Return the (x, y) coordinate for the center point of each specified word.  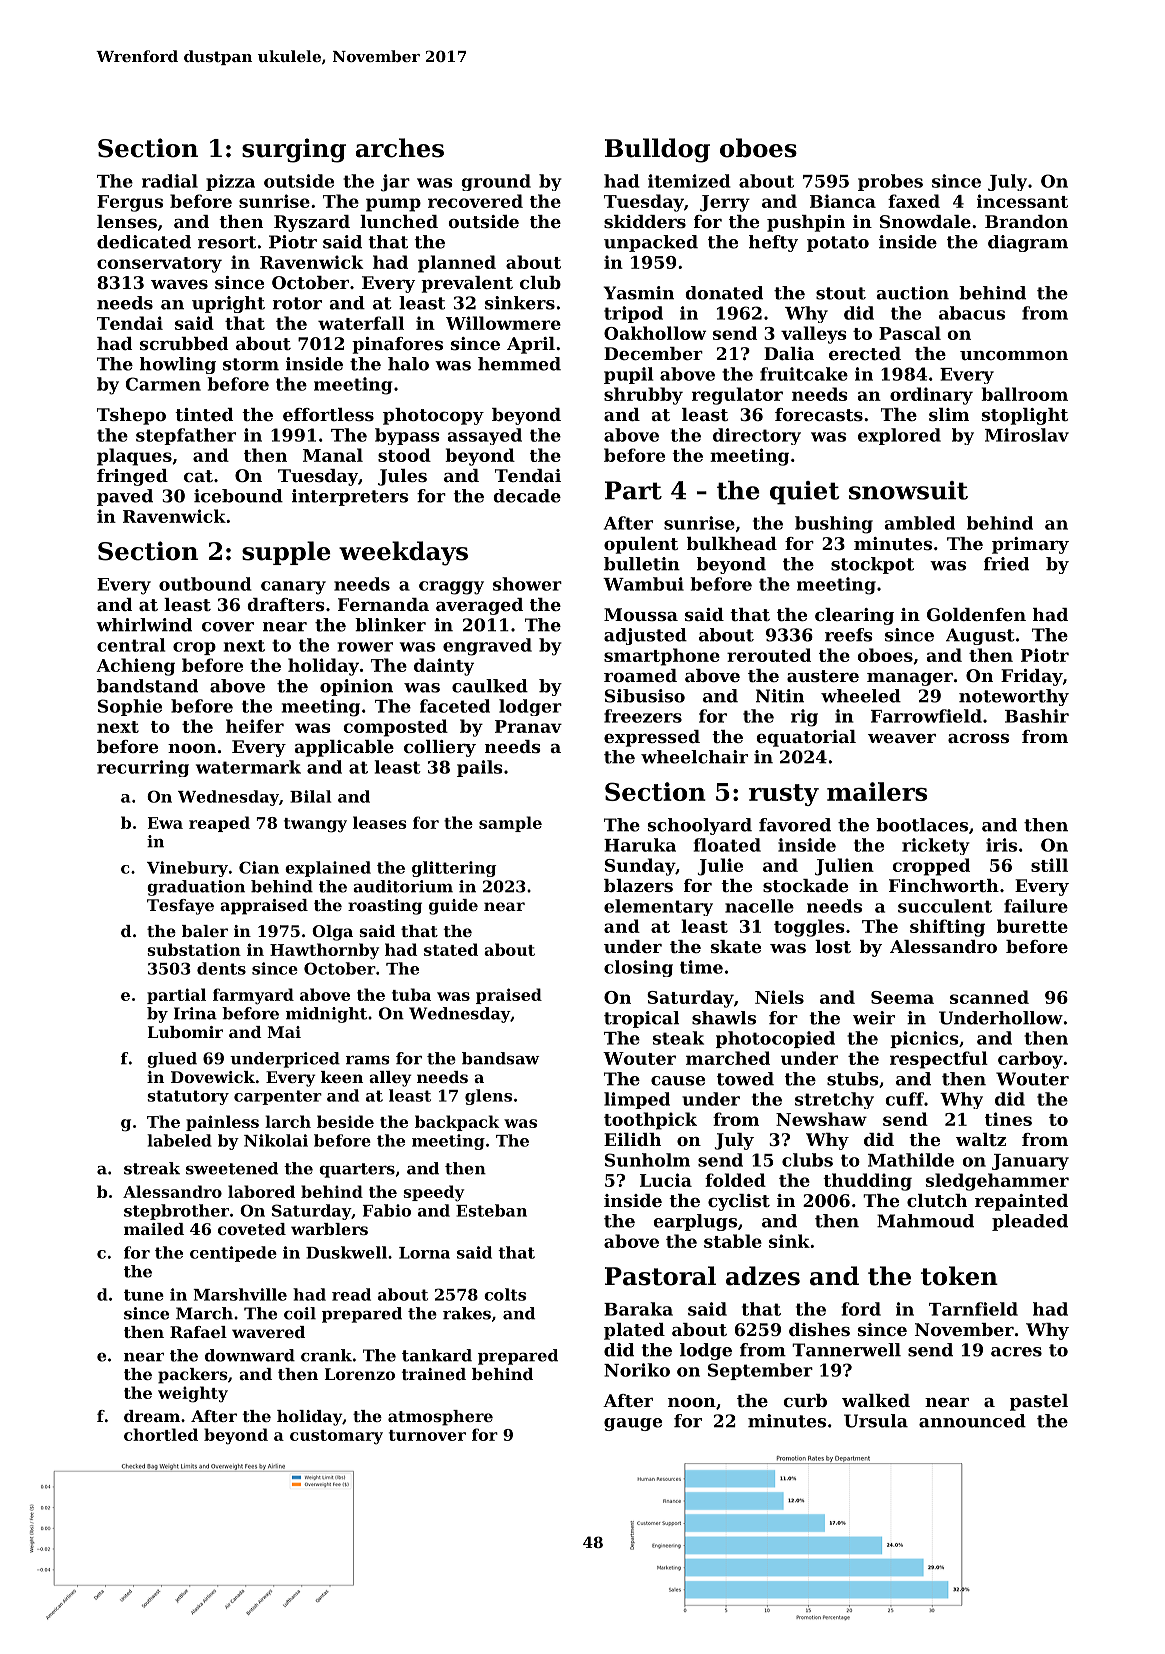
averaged (479, 606)
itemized (689, 181)
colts (505, 1294)
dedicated (144, 242)
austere (823, 676)
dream (152, 1416)
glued (172, 1060)
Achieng (135, 667)
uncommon (1014, 355)
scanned (989, 997)
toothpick (650, 1121)
